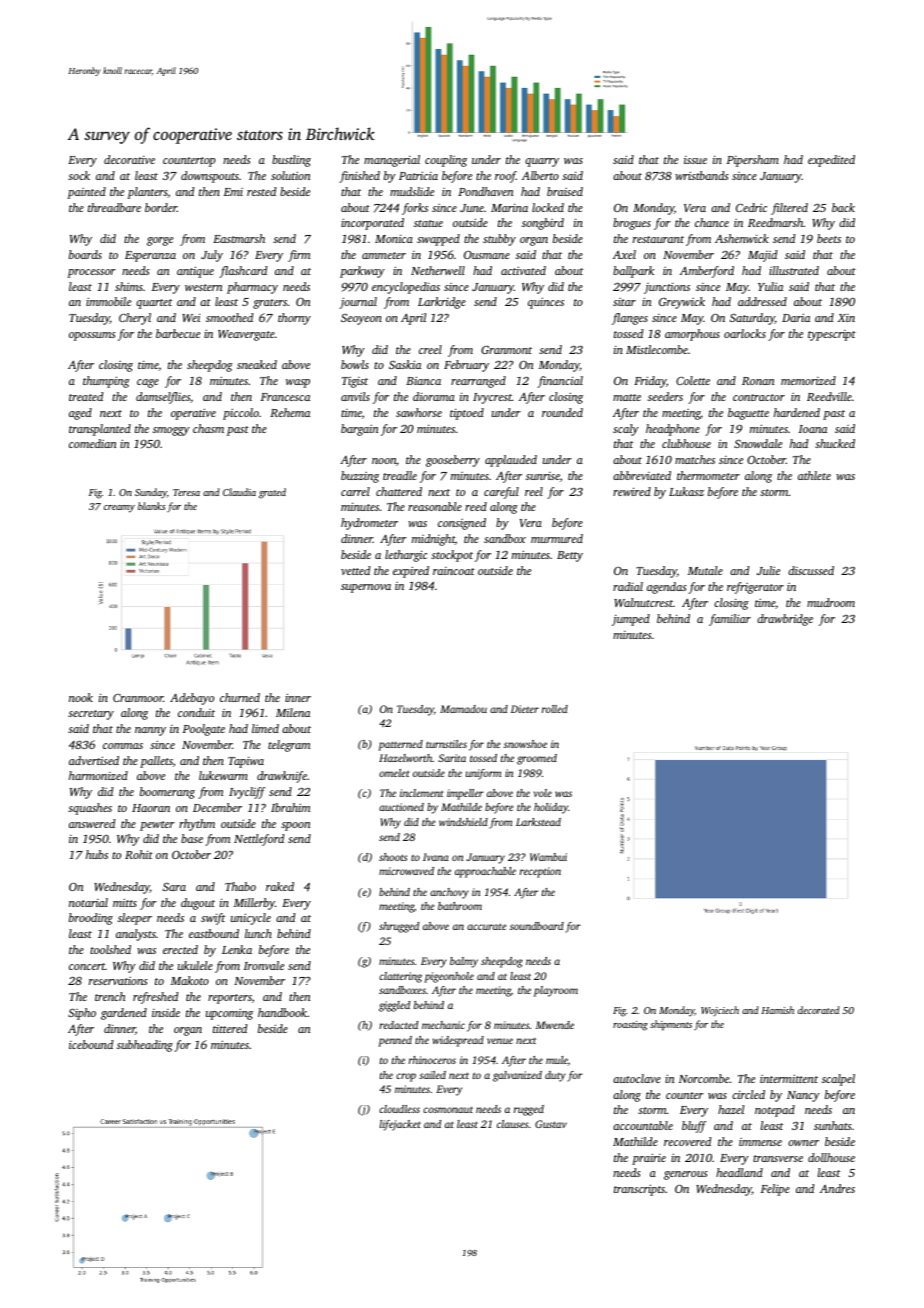 Image resolution: width=924 pixels, height=1308 pixels. I want to click on playroom, so click(556, 991).
